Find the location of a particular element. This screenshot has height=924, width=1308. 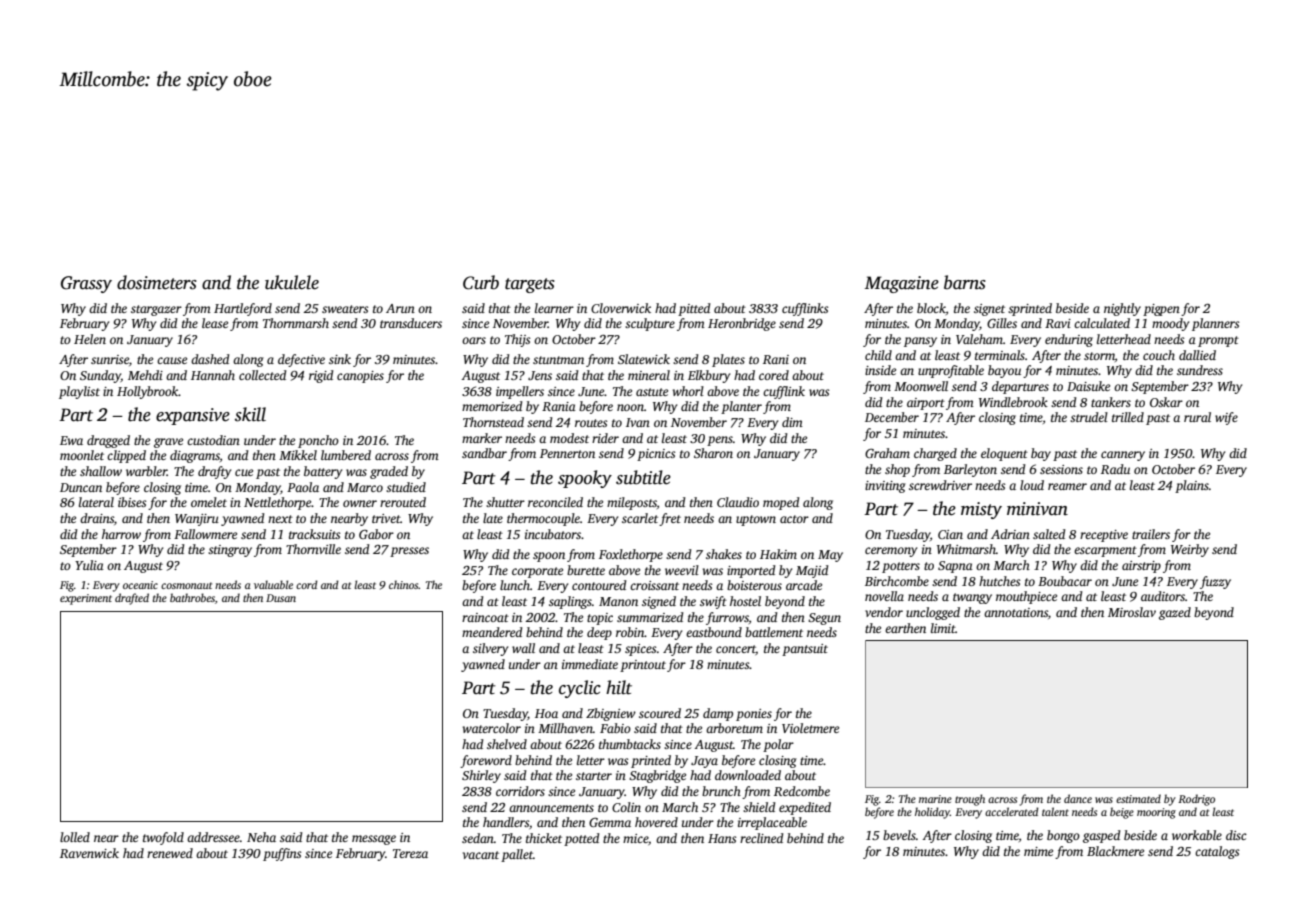

gazed is located at coordinates (1175, 613).
